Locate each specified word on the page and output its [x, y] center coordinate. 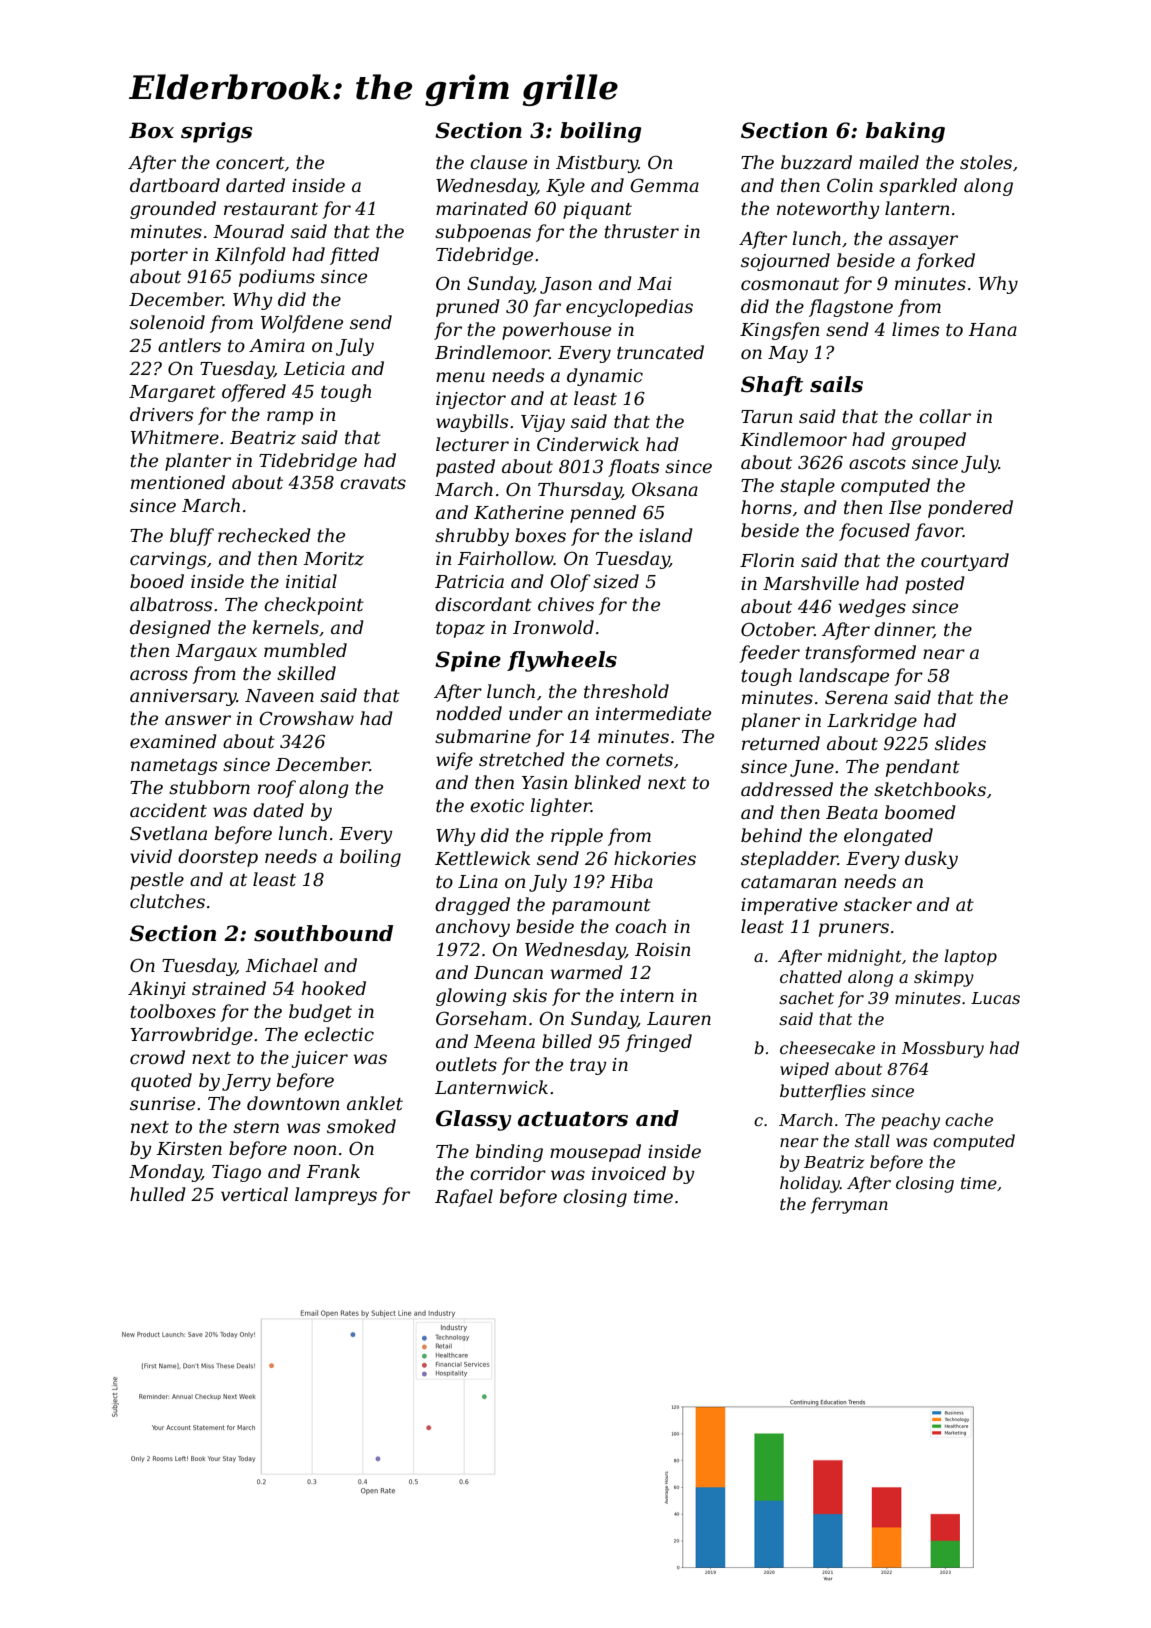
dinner [904, 630]
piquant [597, 210]
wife [454, 761]
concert [250, 163]
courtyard [965, 562]
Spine [468, 661]
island [666, 535]
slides [960, 743]
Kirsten [189, 1149]
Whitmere [175, 437]
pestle [157, 881]
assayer [923, 242]
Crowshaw [307, 718]
